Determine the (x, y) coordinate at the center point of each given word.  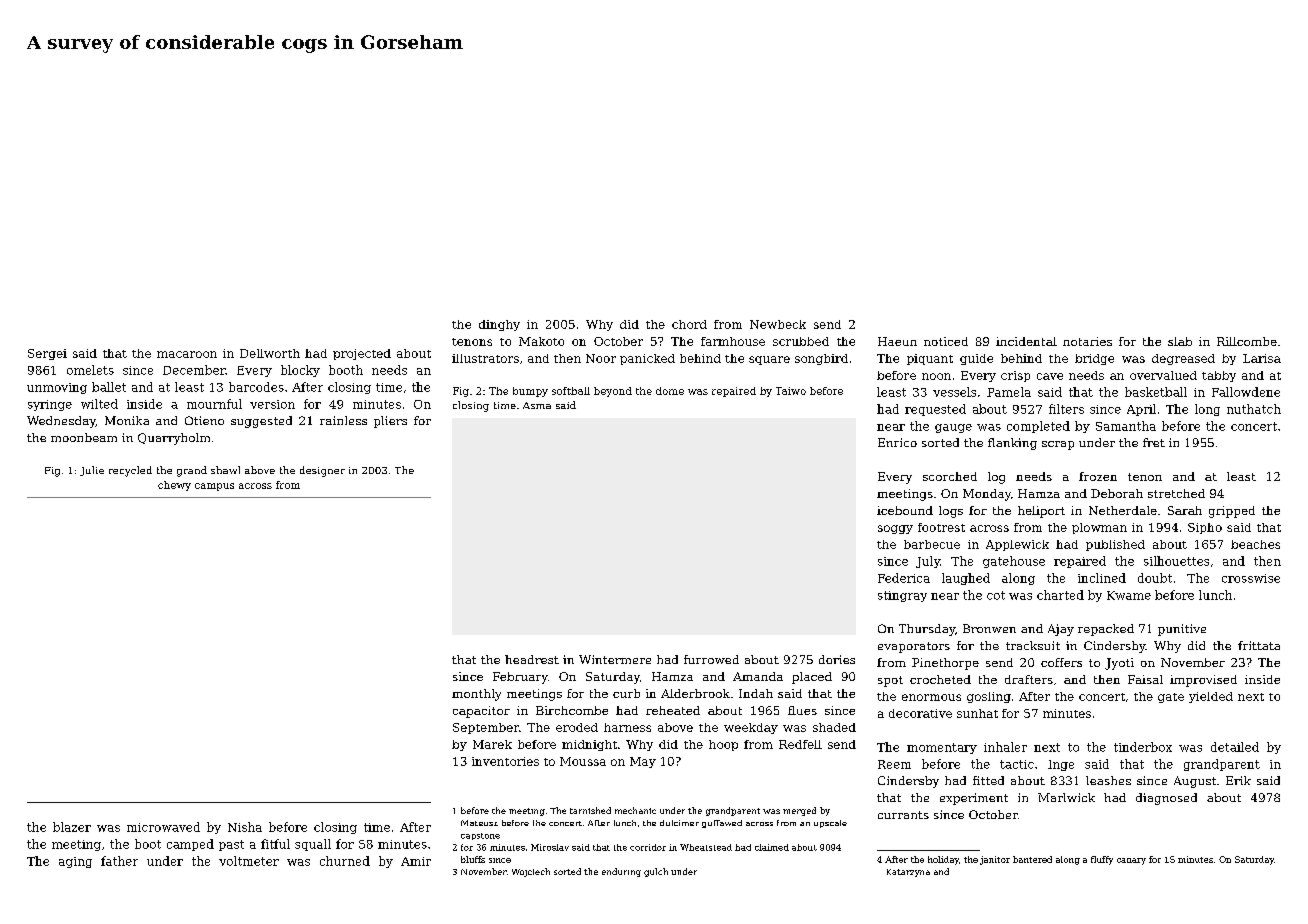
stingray (902, 596)
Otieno (204, 420)
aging (75, 862)
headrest (532, 659)
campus (214, 487)
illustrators (485, 358)
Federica (904, 578)
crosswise (1251, 578)
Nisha (245, 827)
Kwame (1129, 595)
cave (1050, 376)
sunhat (977, 713)
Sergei (47, 354)
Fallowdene (1246, 392)
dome (670, 391)
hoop (723, 745)
